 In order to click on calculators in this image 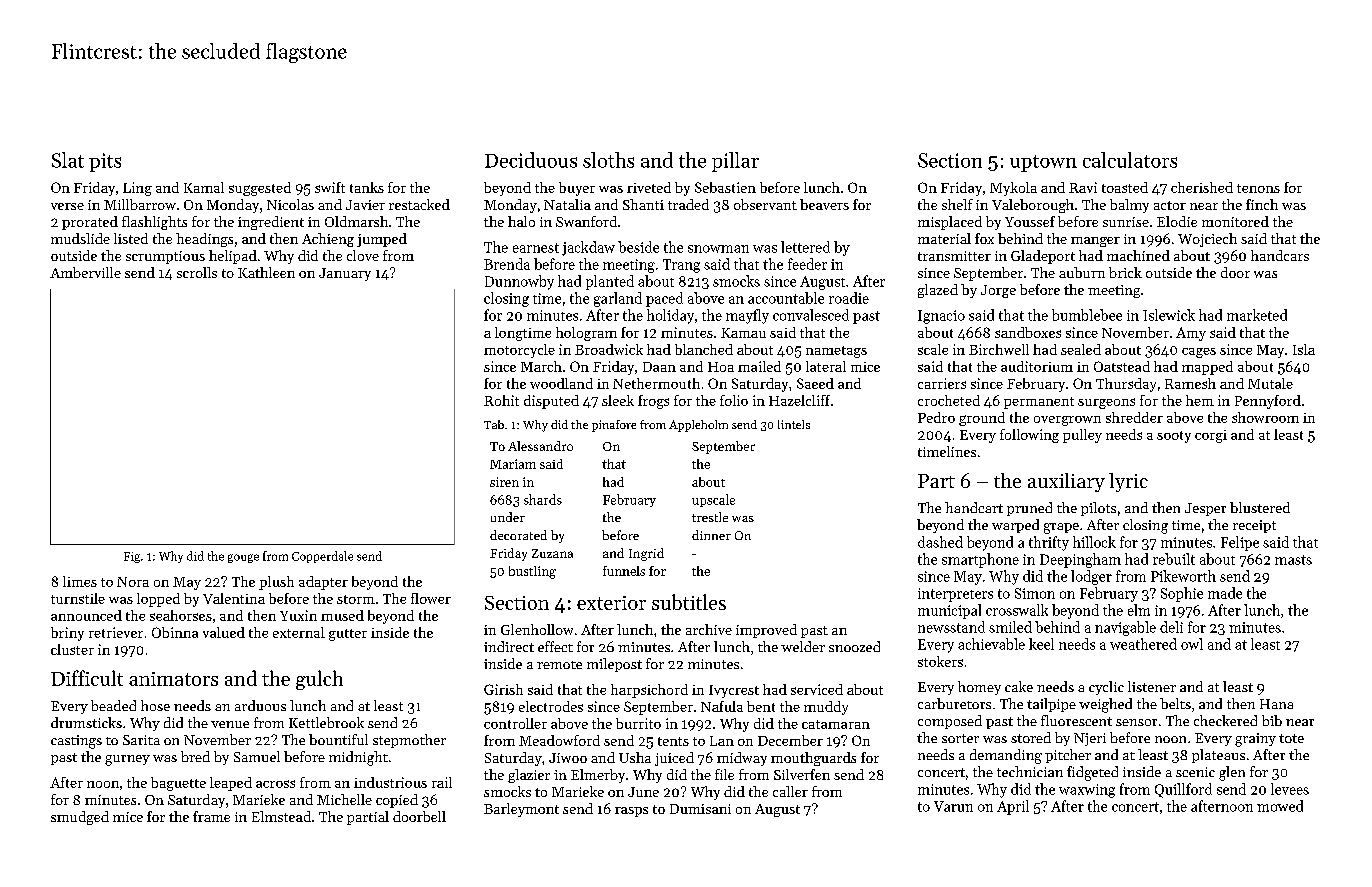, I will do `click(1130, 160)`.
